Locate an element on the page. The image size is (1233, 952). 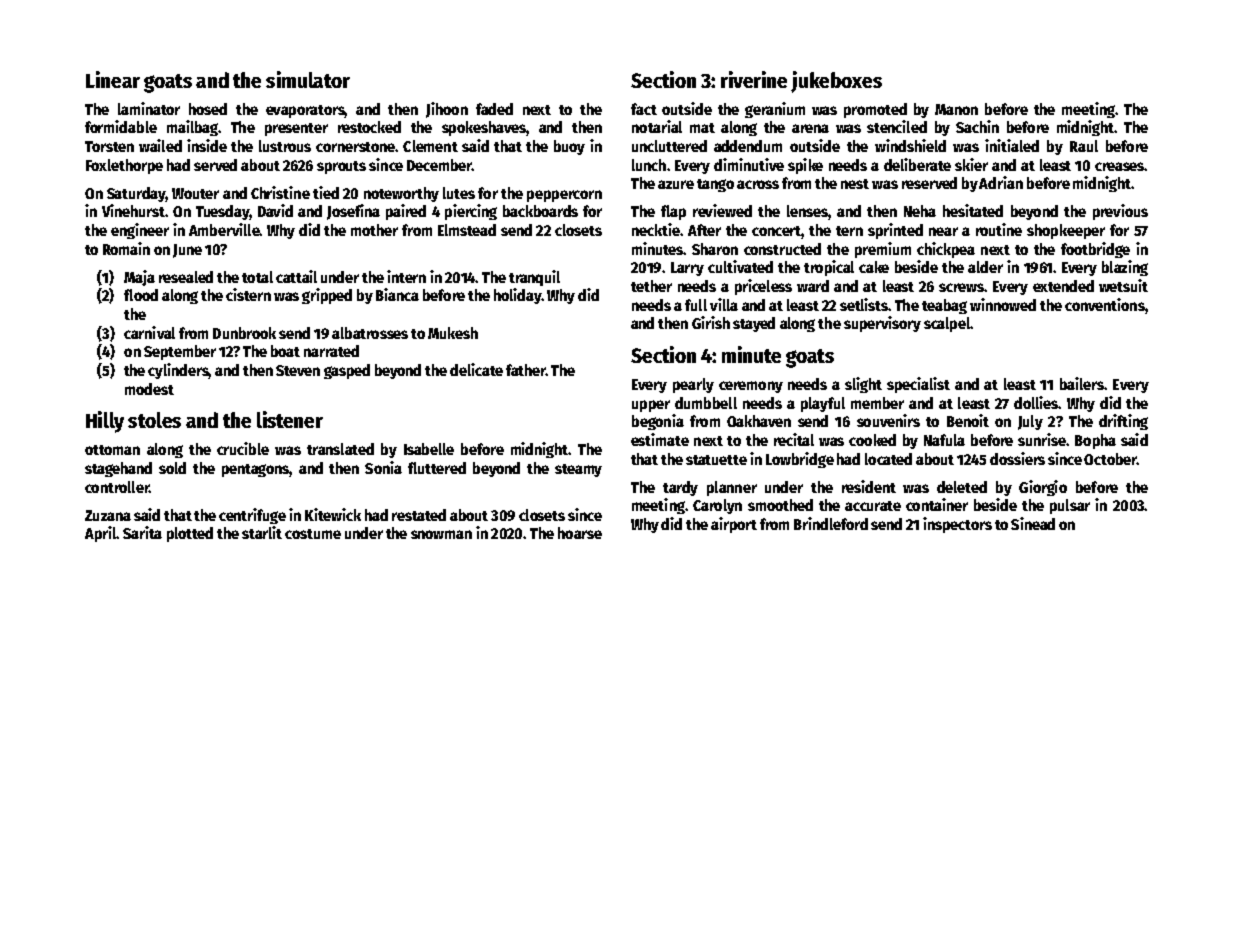
priceless is located at coordinates (763, 287).
